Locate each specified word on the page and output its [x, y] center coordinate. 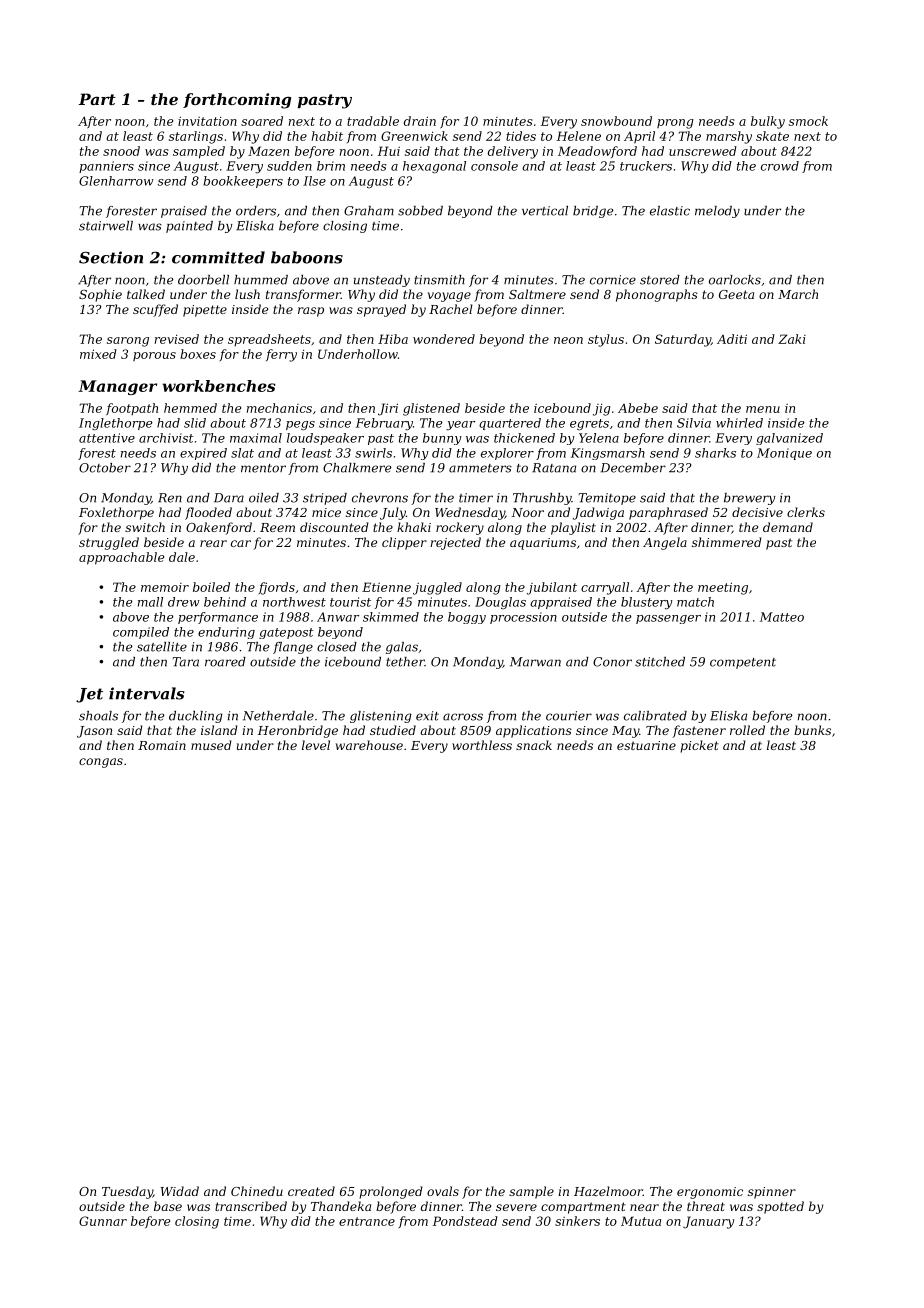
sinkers [577, 1221]
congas [101, 763]
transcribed [251, 1206]
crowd [780, 166]
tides [521, 136]
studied [393, 730]
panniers [106, 167]
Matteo [782, 617]
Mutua [641, 1221]
